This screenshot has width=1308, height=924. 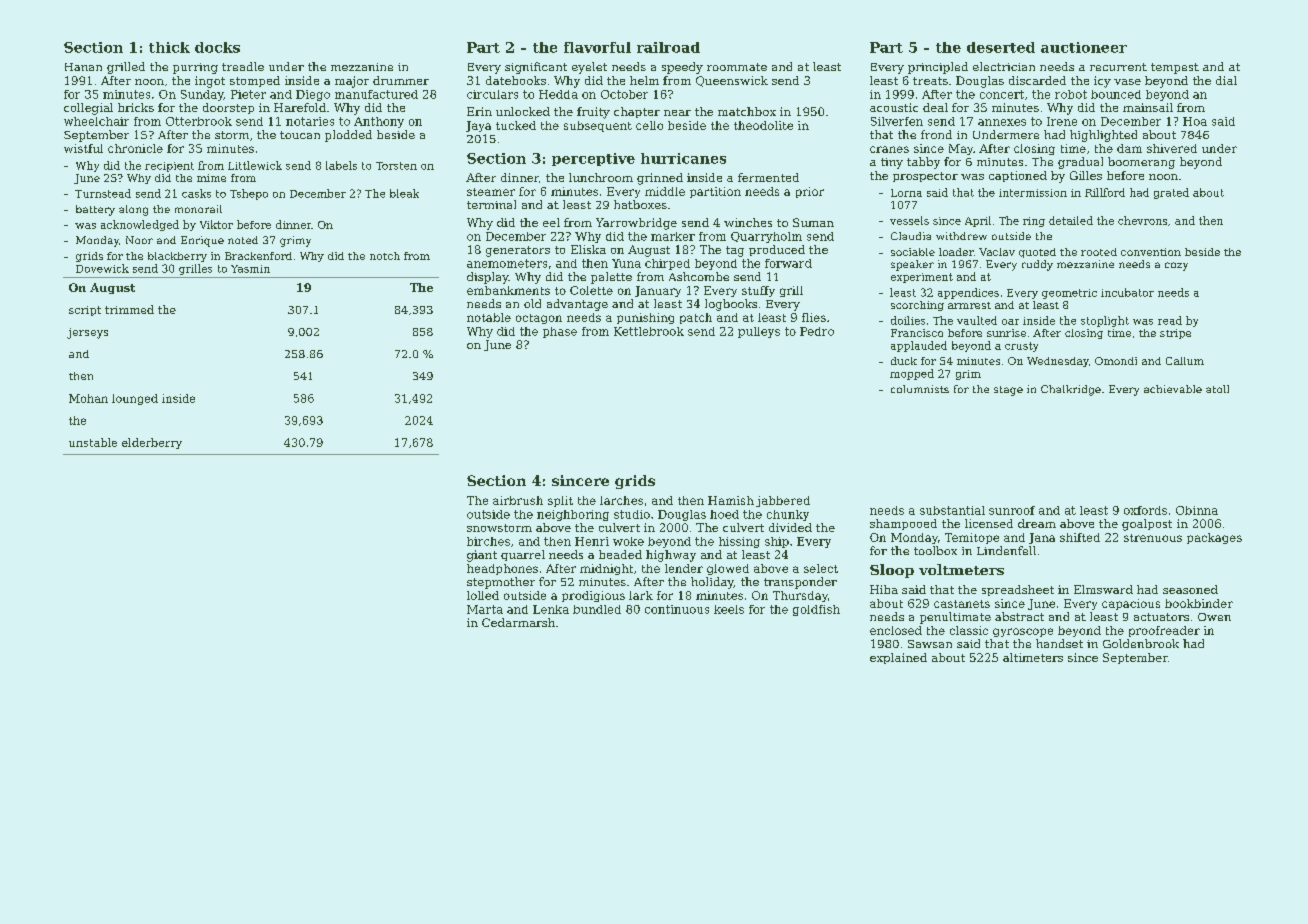 I want to click on split, so click(x=560, y=501).
